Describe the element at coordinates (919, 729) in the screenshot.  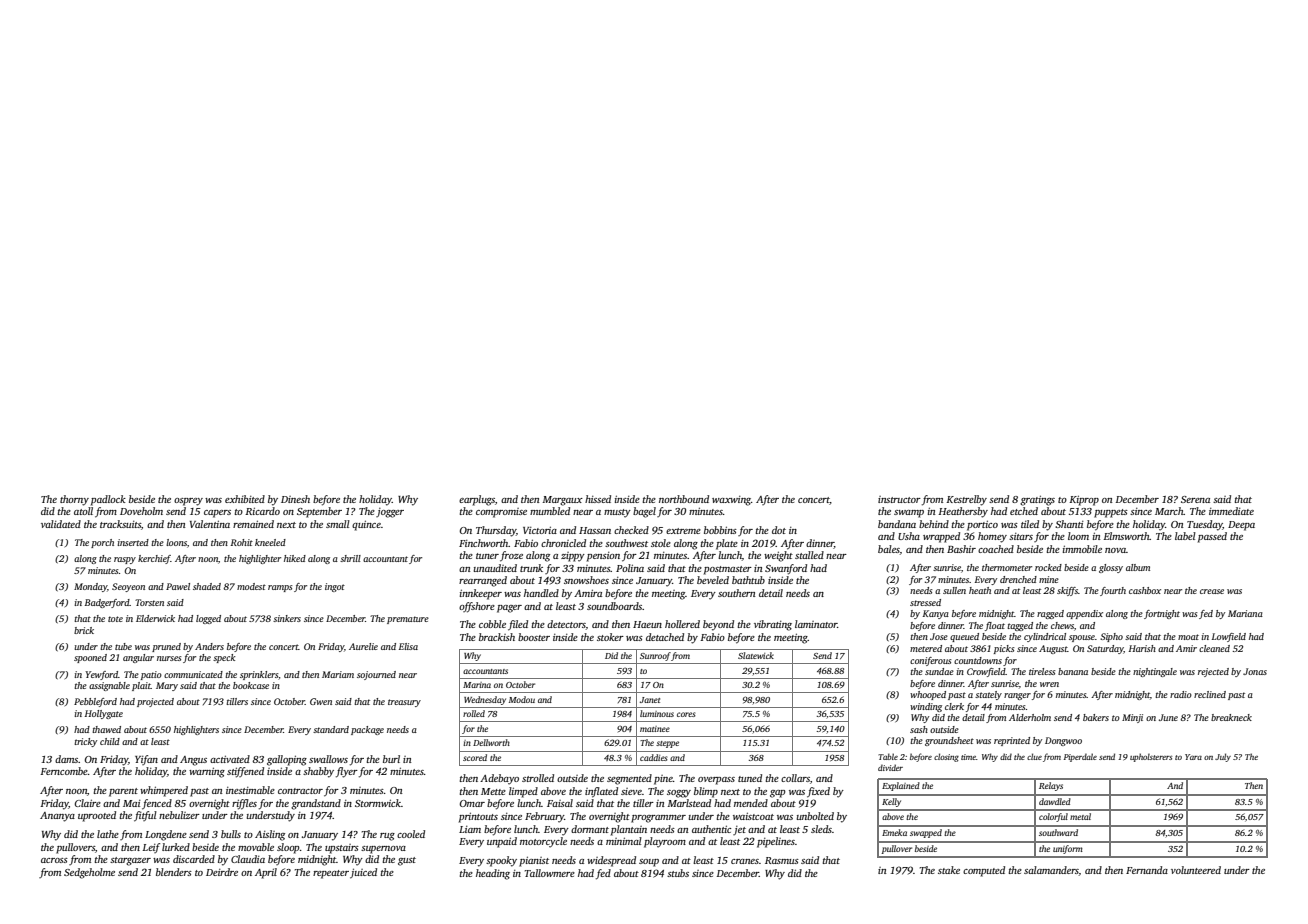
I see `sash` at that location.
